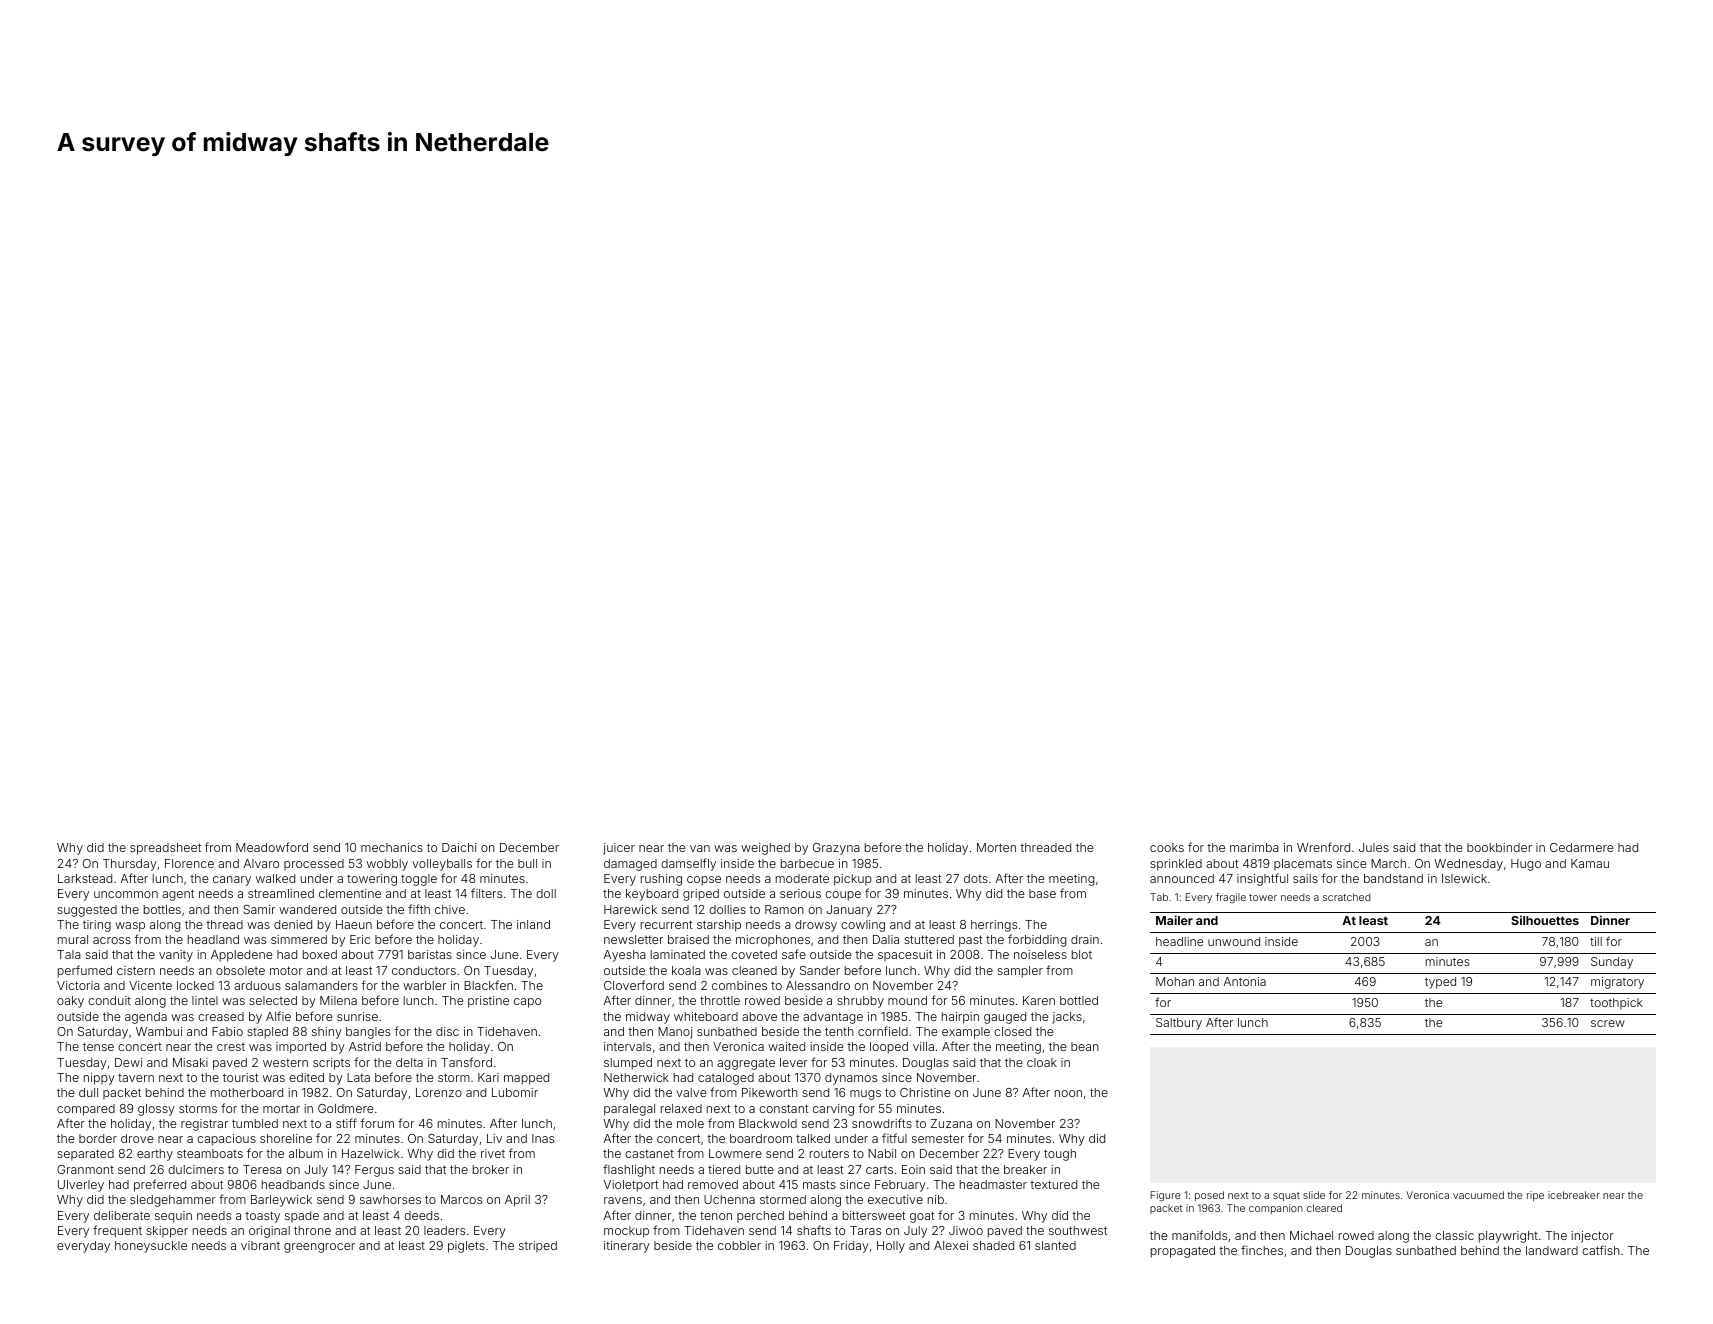 The image size is (1713, 1324). What do you see at coordinates (996, 847) in the page?
I see `Morten` at bounding box center [996, 847].
